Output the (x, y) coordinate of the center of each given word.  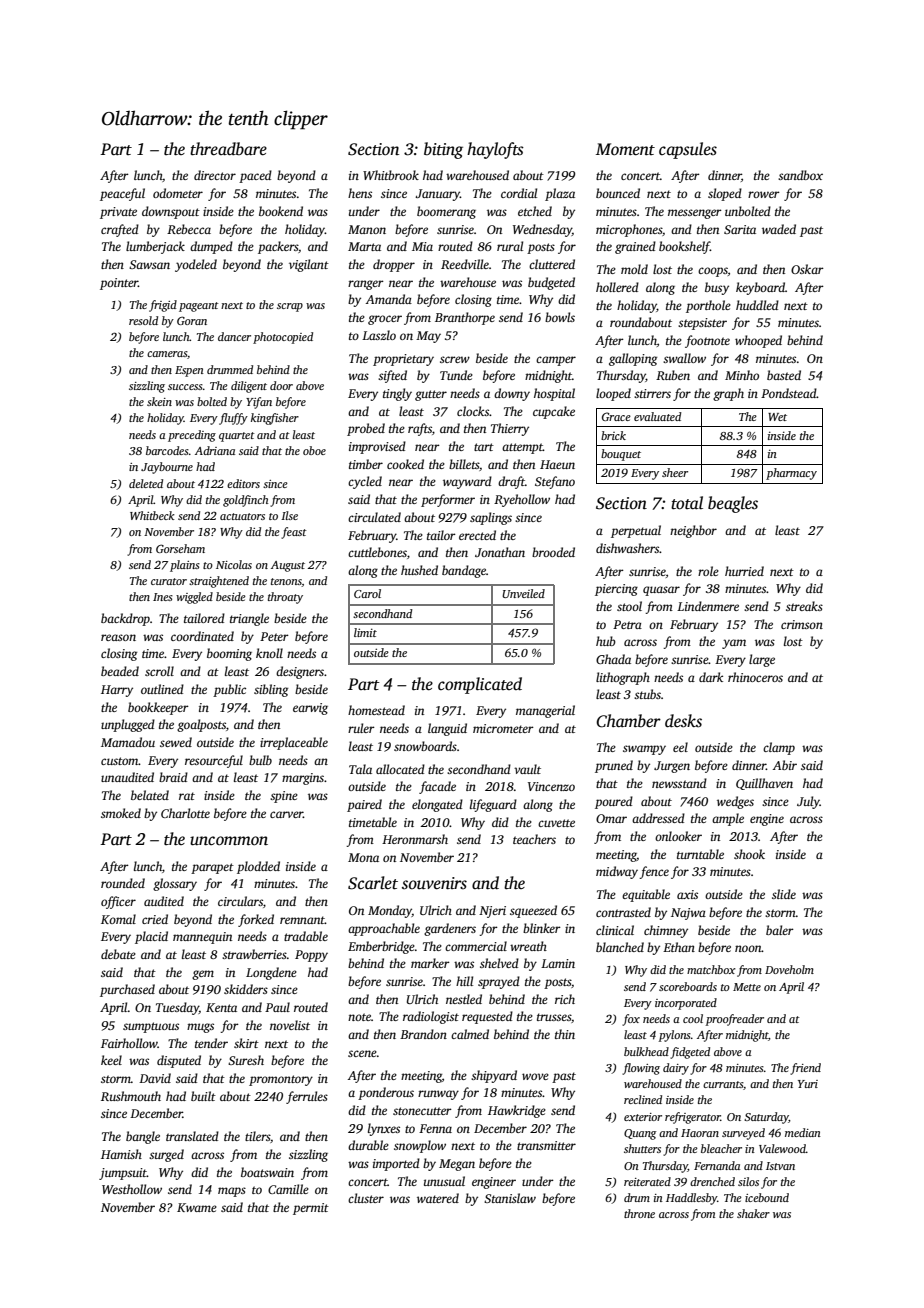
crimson (802, 624)
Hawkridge (517, 1111)
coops (713, 272)
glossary (175, 884)
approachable (384, 929)
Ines (163, 597)
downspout (171, 212)
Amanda (389, 299)
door (281, 385)
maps (232, 1192)
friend (805, 1069)
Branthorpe (465, 318)
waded (779, 229)
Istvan (780, 1166)
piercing (616, 590)
